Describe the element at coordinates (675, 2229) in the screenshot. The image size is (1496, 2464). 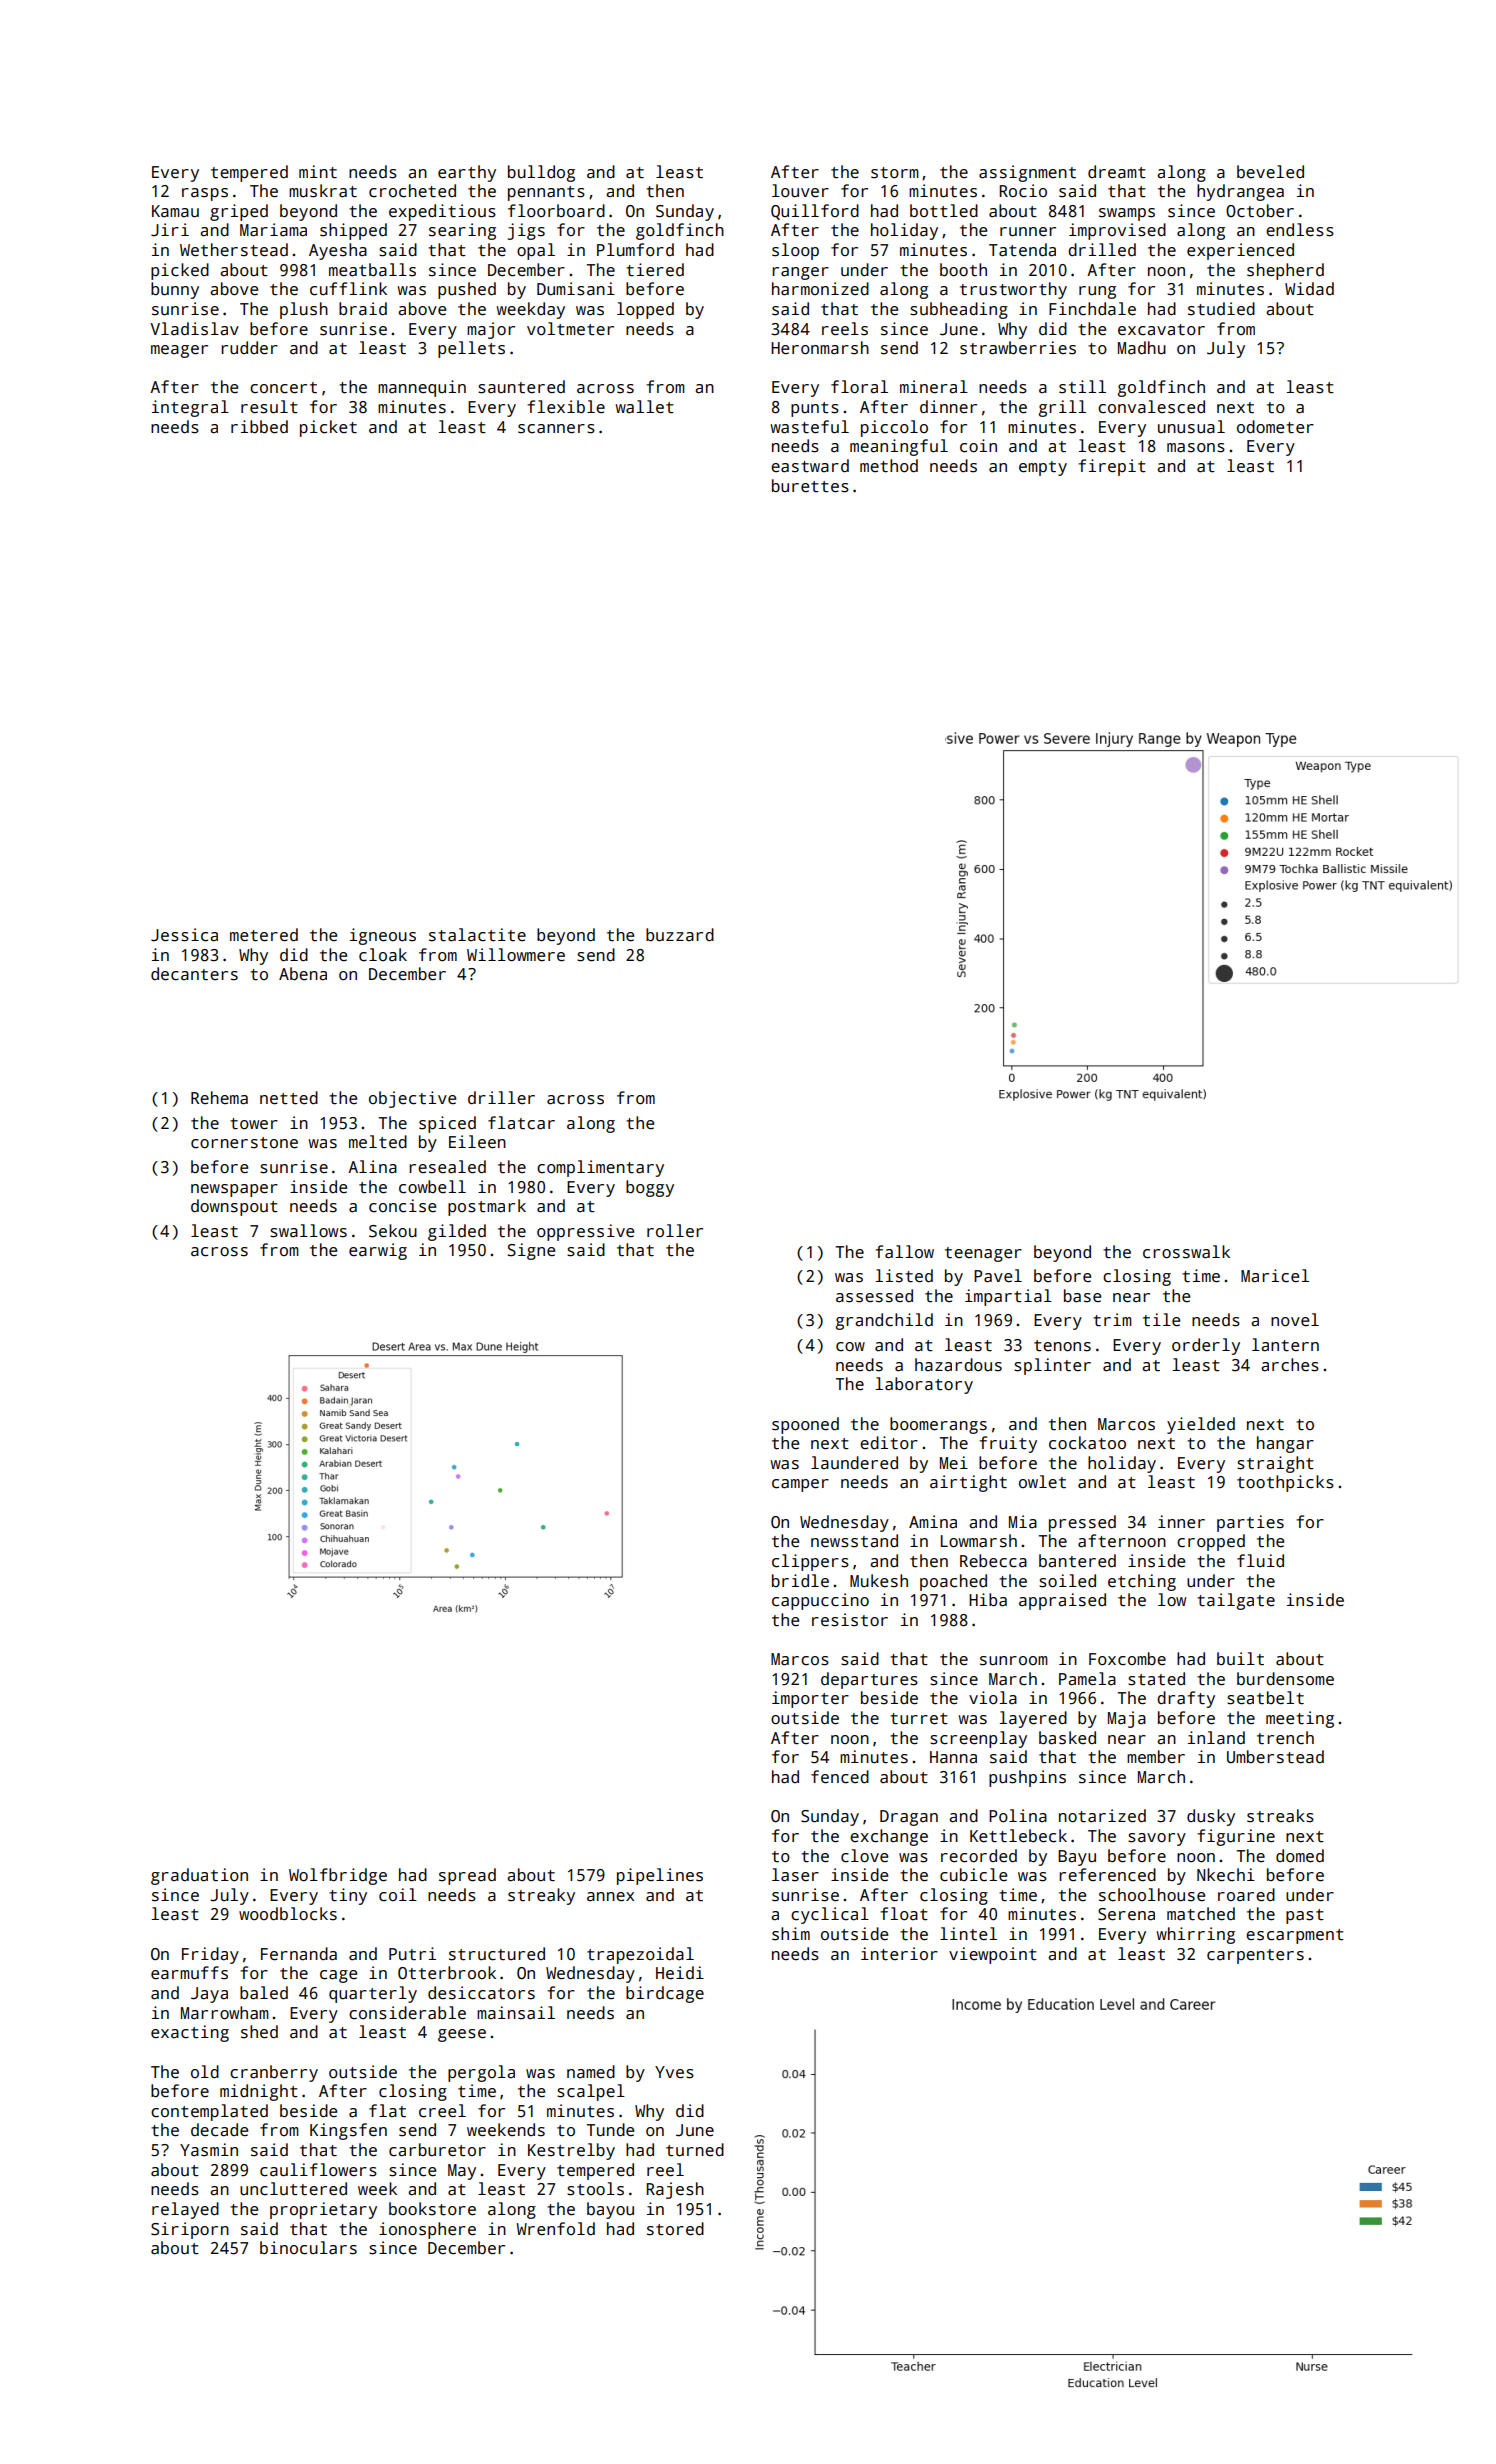
I see `stored` at that location.
